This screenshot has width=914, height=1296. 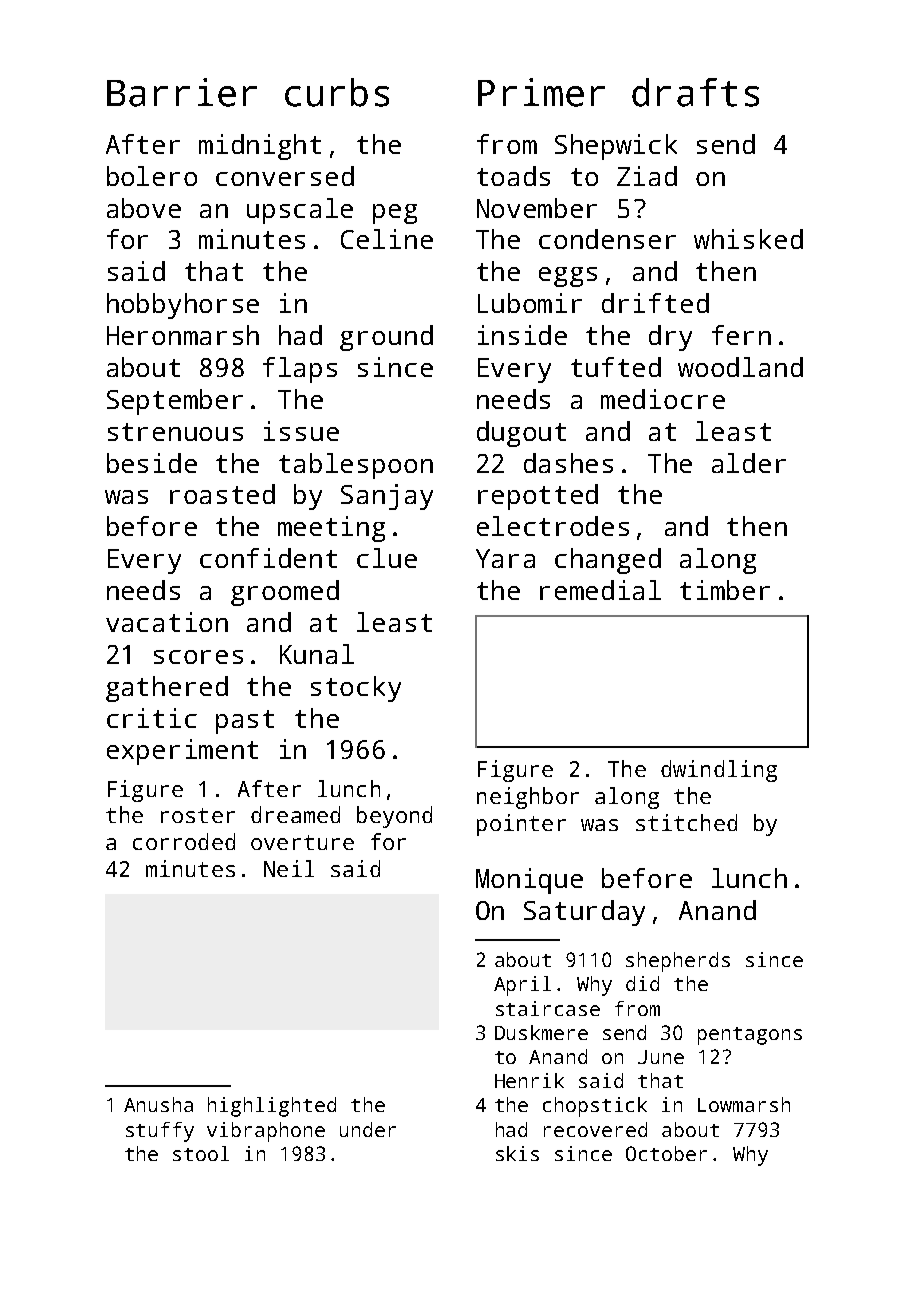 I want to click on Anusha, so click(x=158, y=1104).
